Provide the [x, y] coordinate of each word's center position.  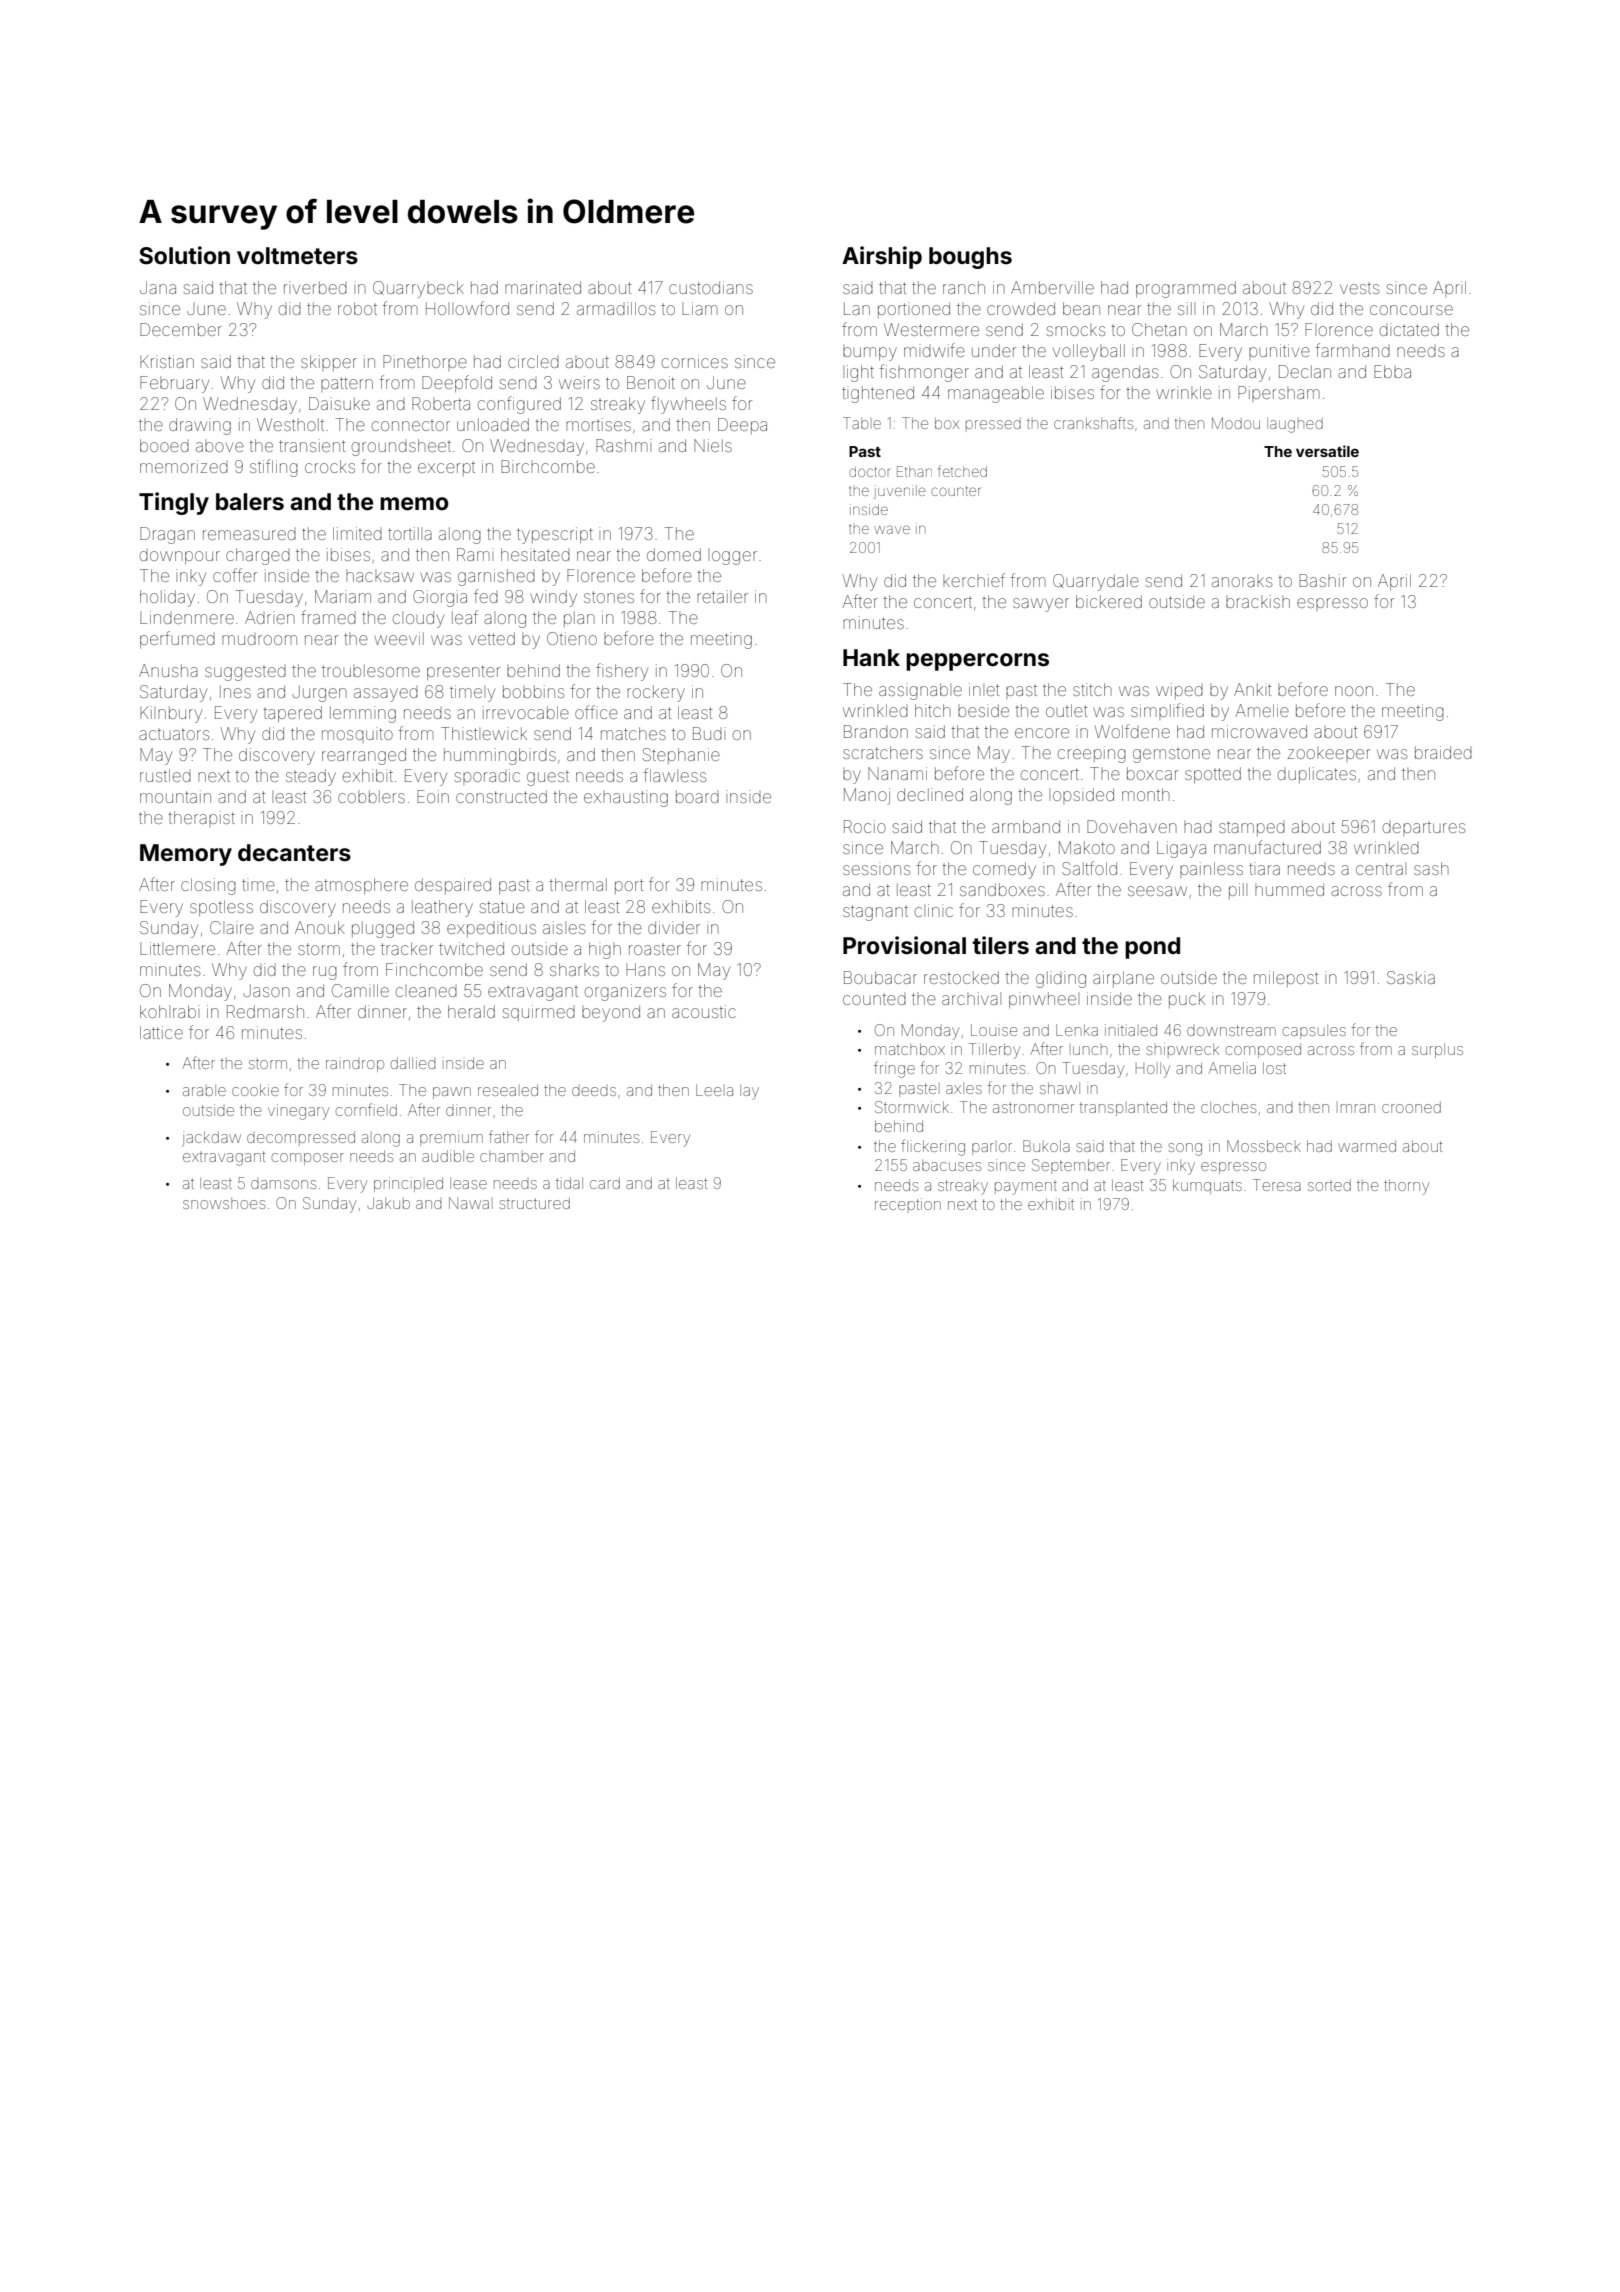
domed [674, 554]
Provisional [904, 945]
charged [258, 556]
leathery [442, 908]
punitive [1279, 352]
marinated [543, 287]
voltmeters [297, 256]
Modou [1236, 423]
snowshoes [224, 1203]
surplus [1437, 1050]
